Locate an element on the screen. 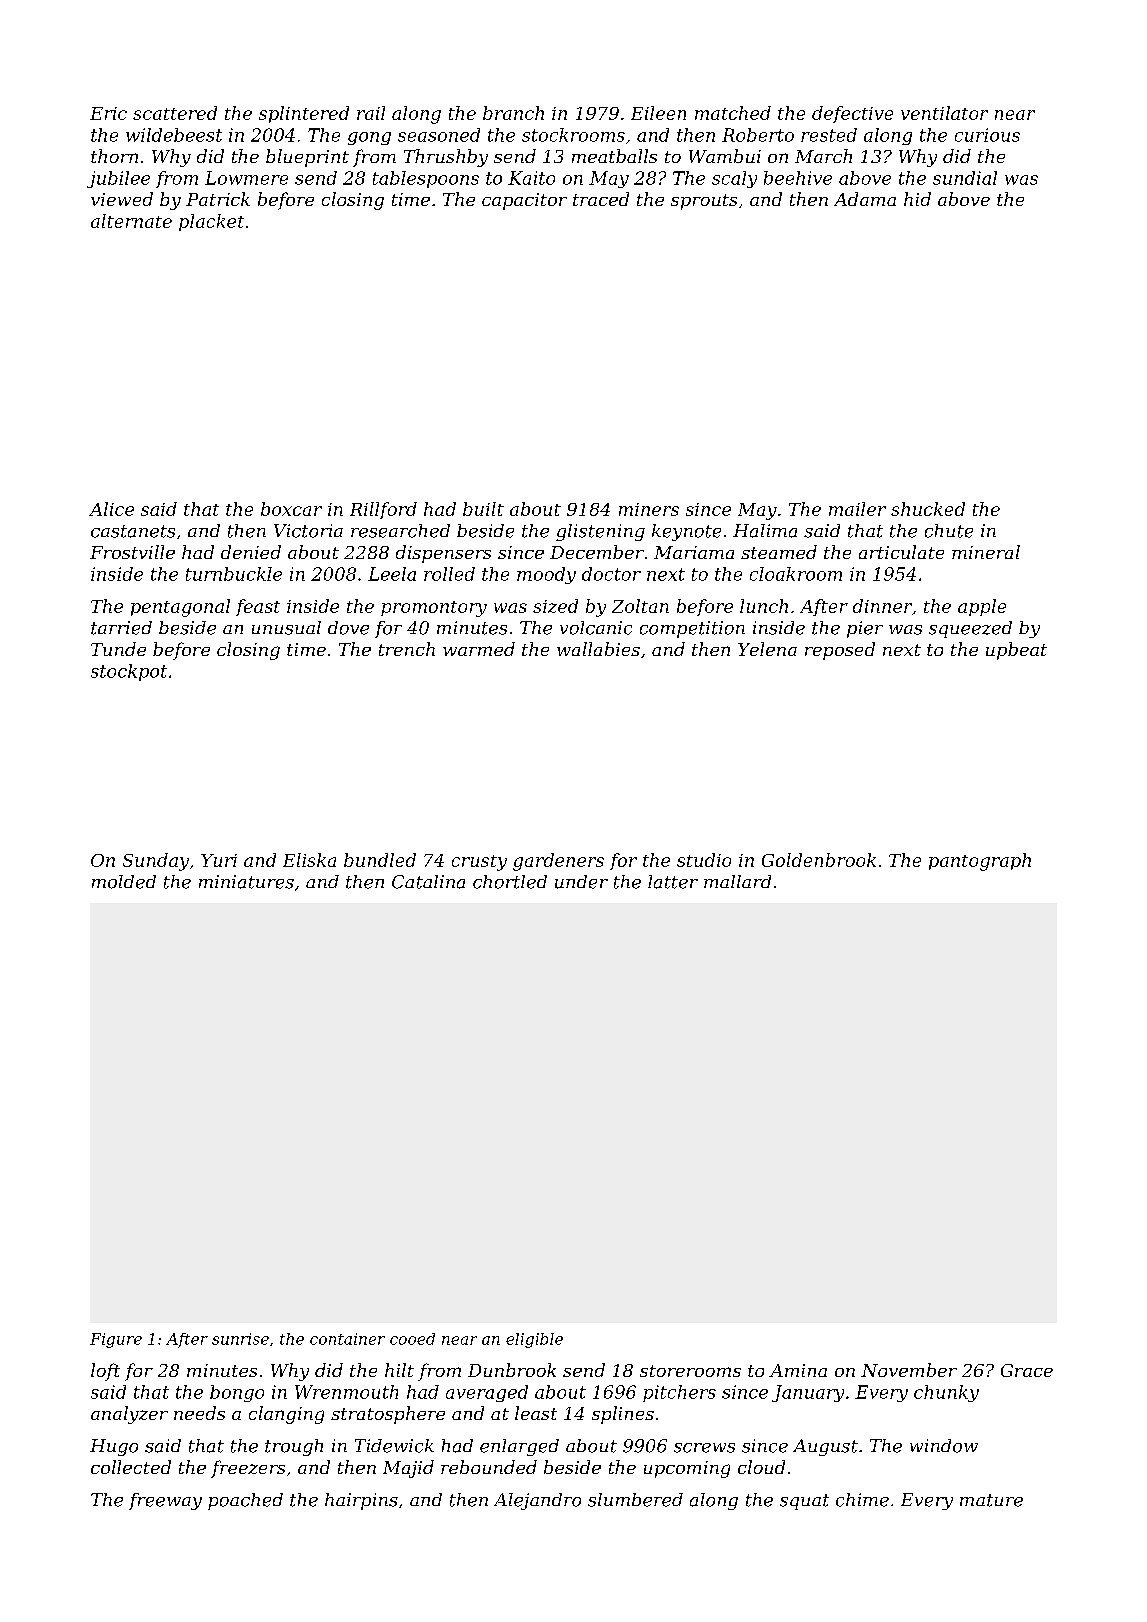 The image size is (1147, 1622). scattered is located at coordinates (175, 113).
